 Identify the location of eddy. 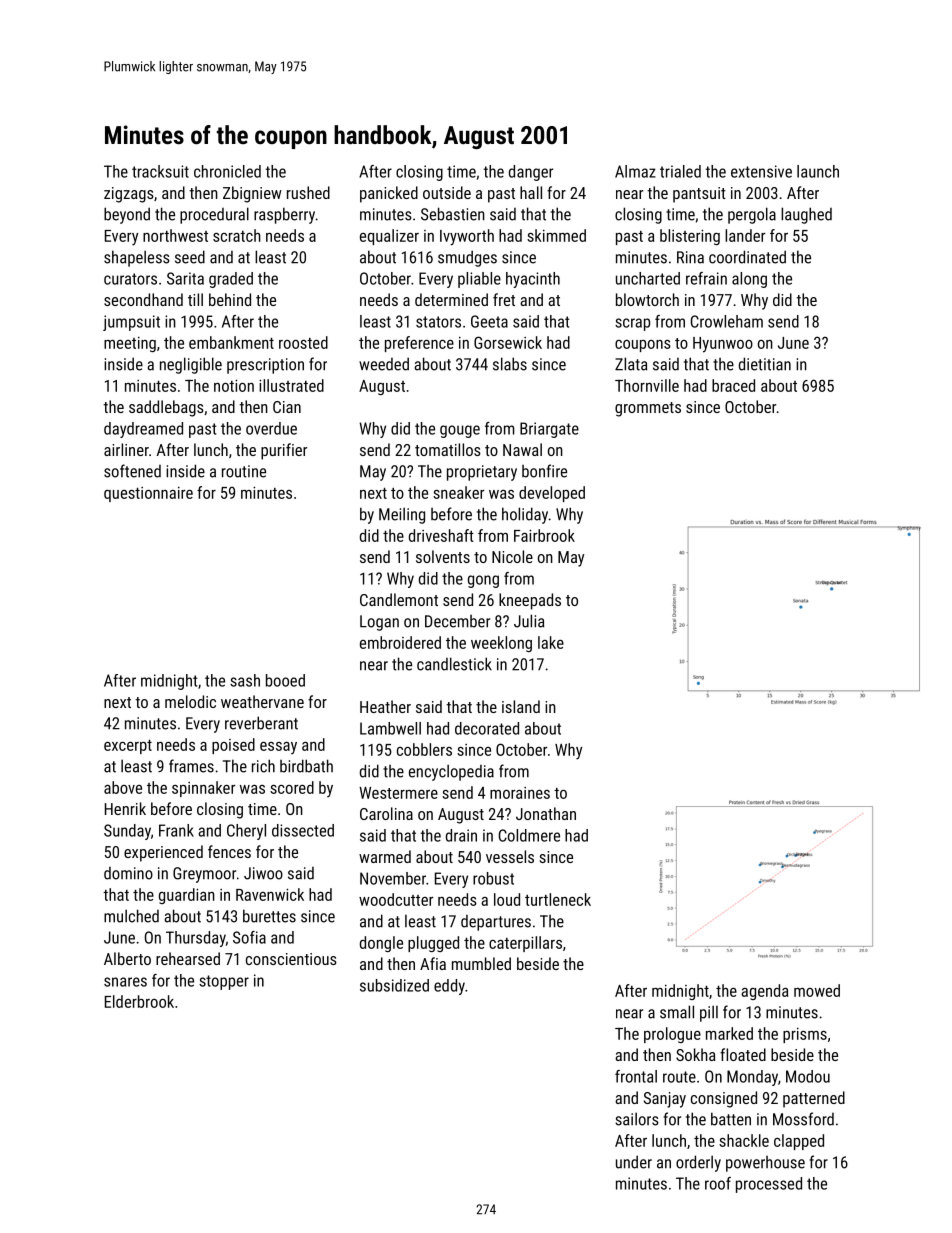
(449, 987).
